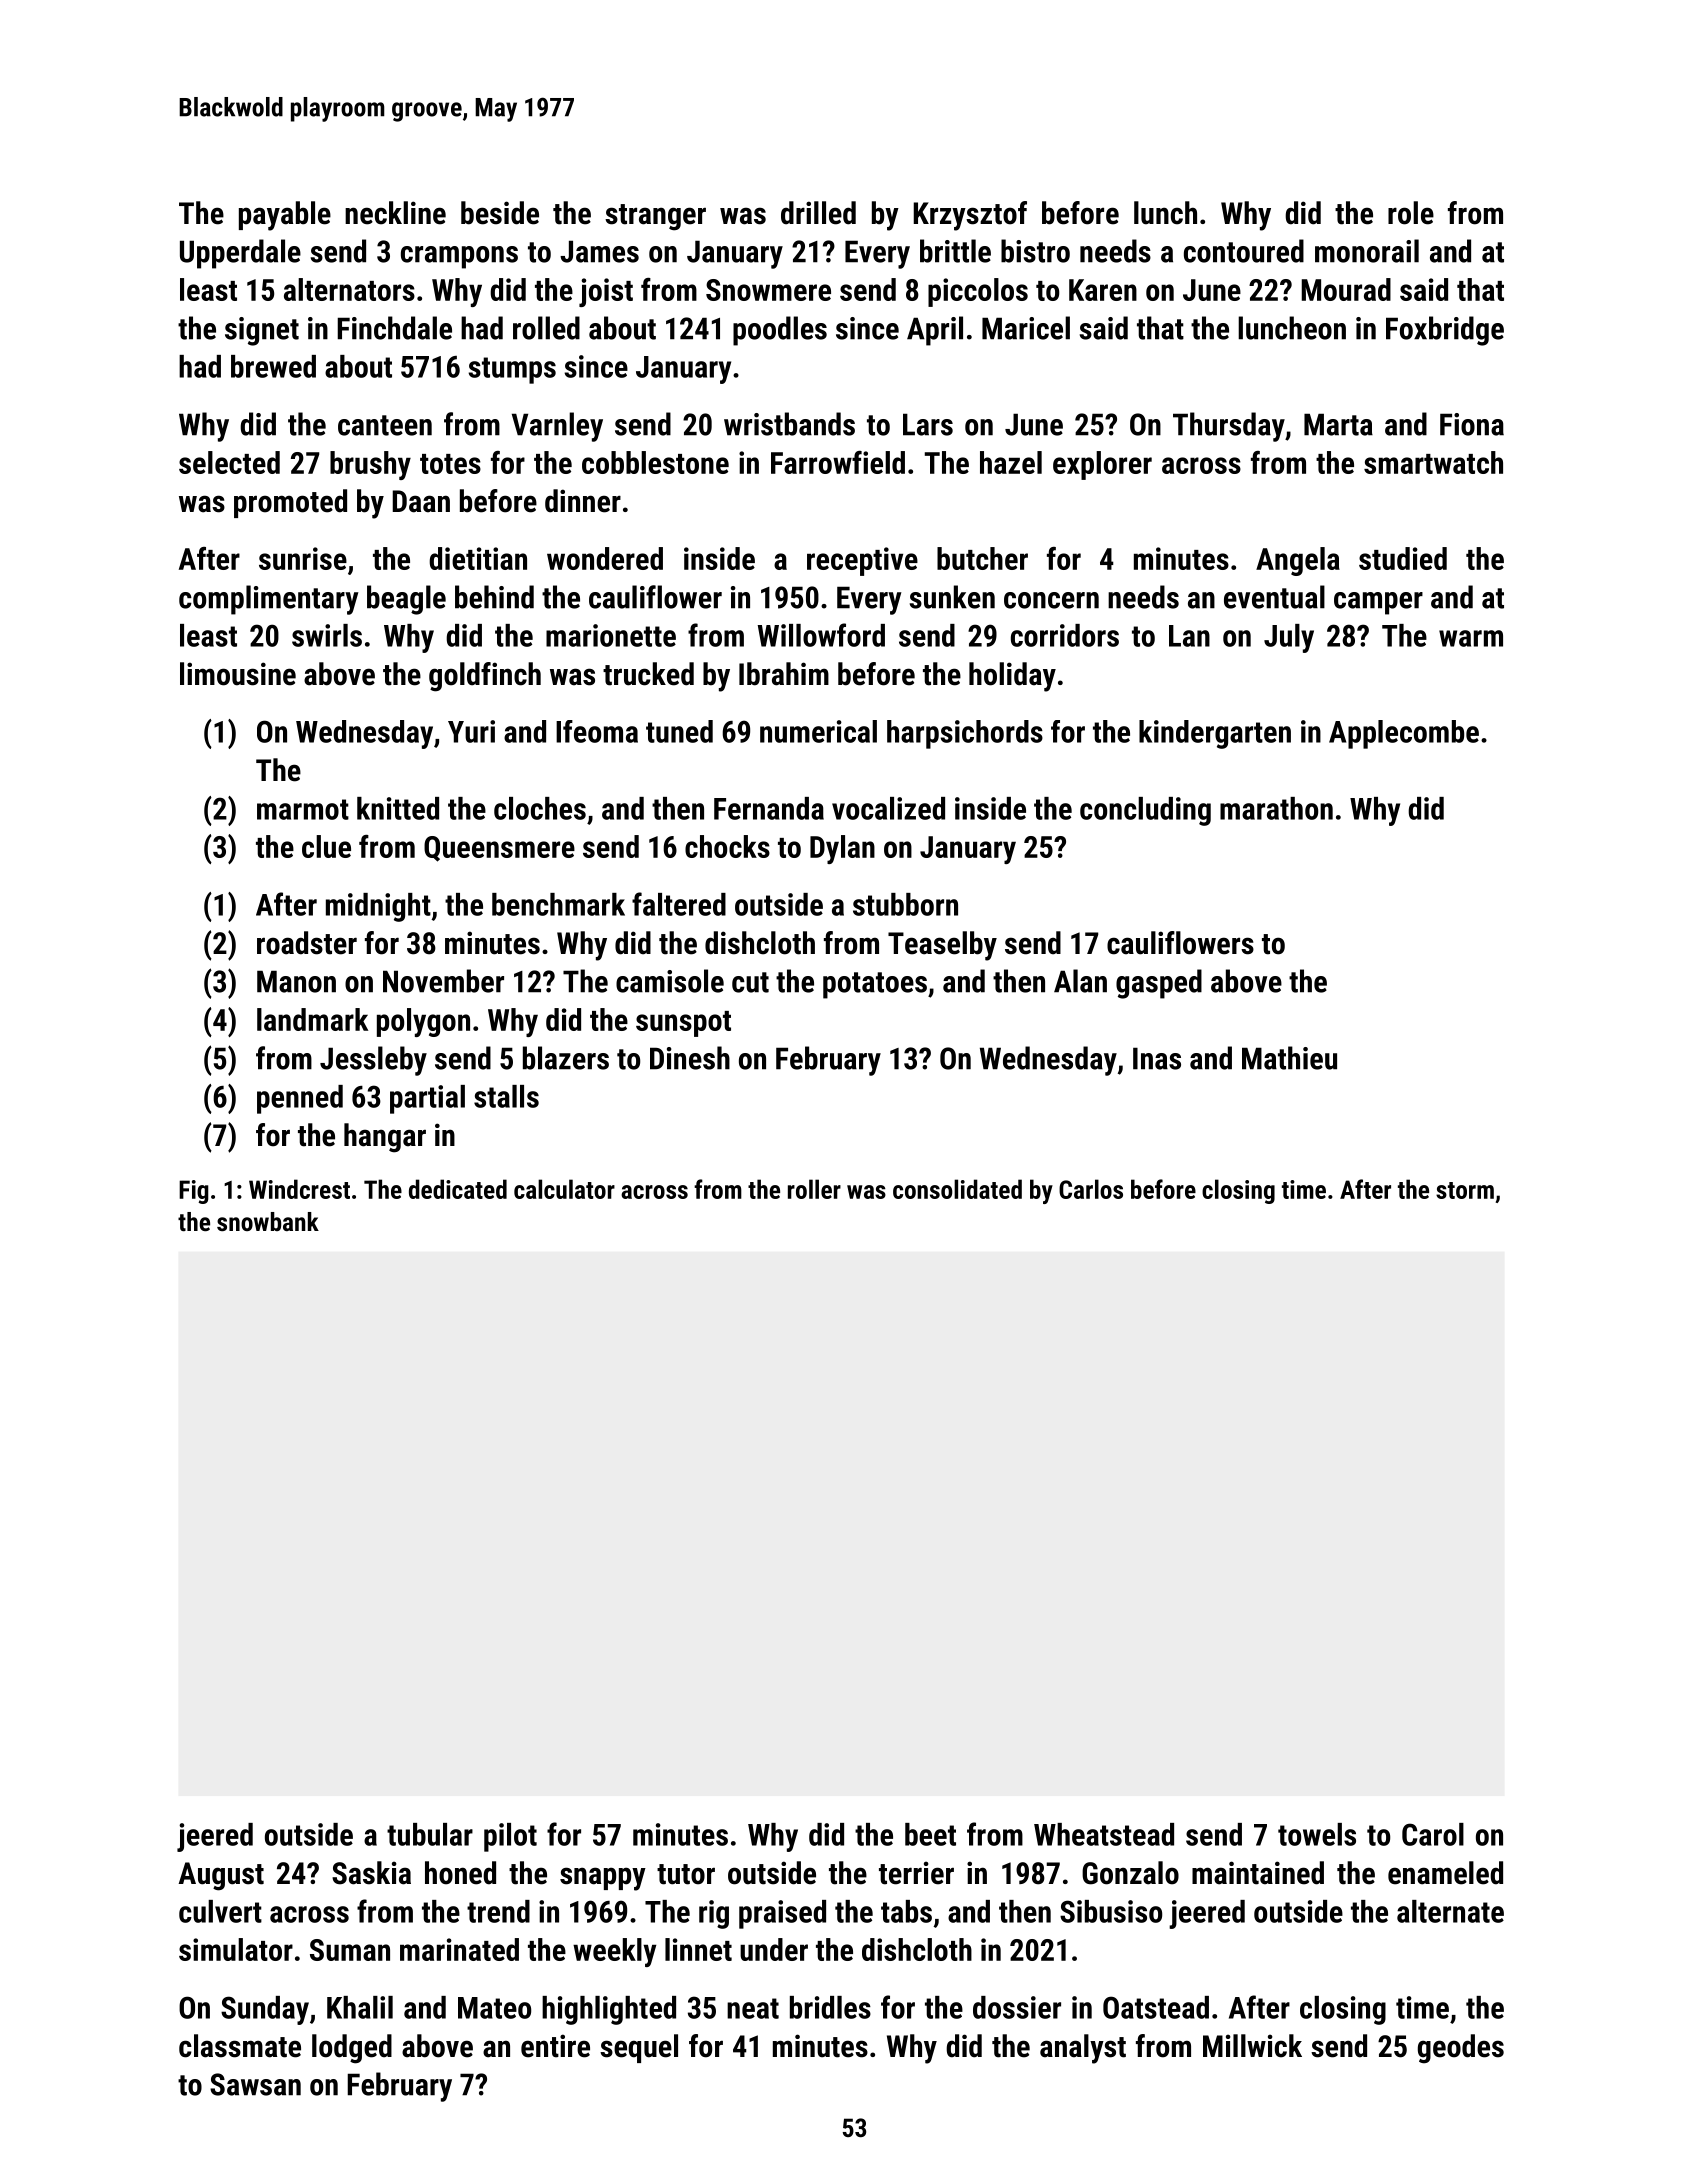 The height and width of the screenshot is (2178, 1683). Describe the element at coordinates (1317, 1834) in the screenshot. I see `towels` at that location.
